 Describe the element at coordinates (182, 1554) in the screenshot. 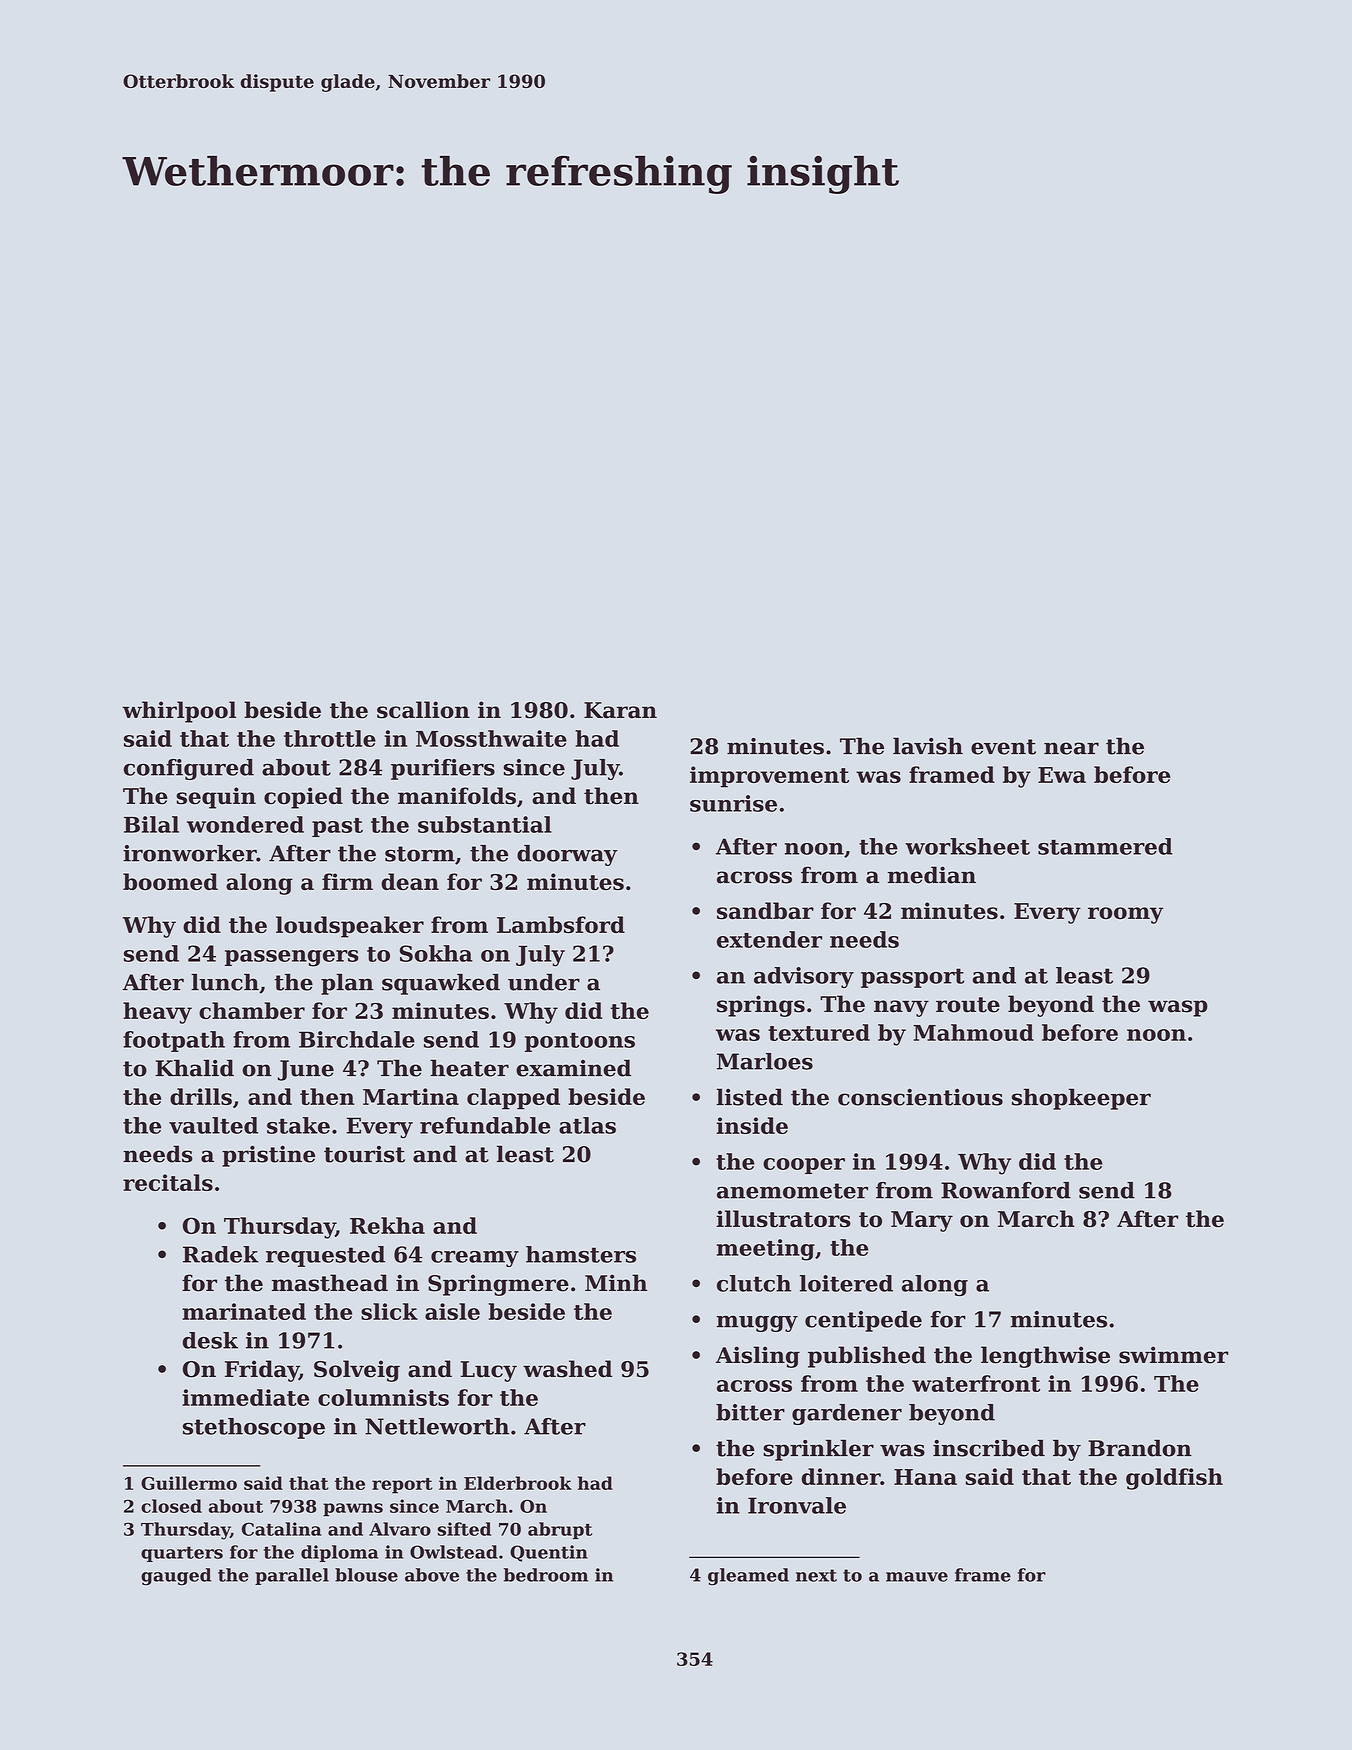

I see `quarters` at that location.
